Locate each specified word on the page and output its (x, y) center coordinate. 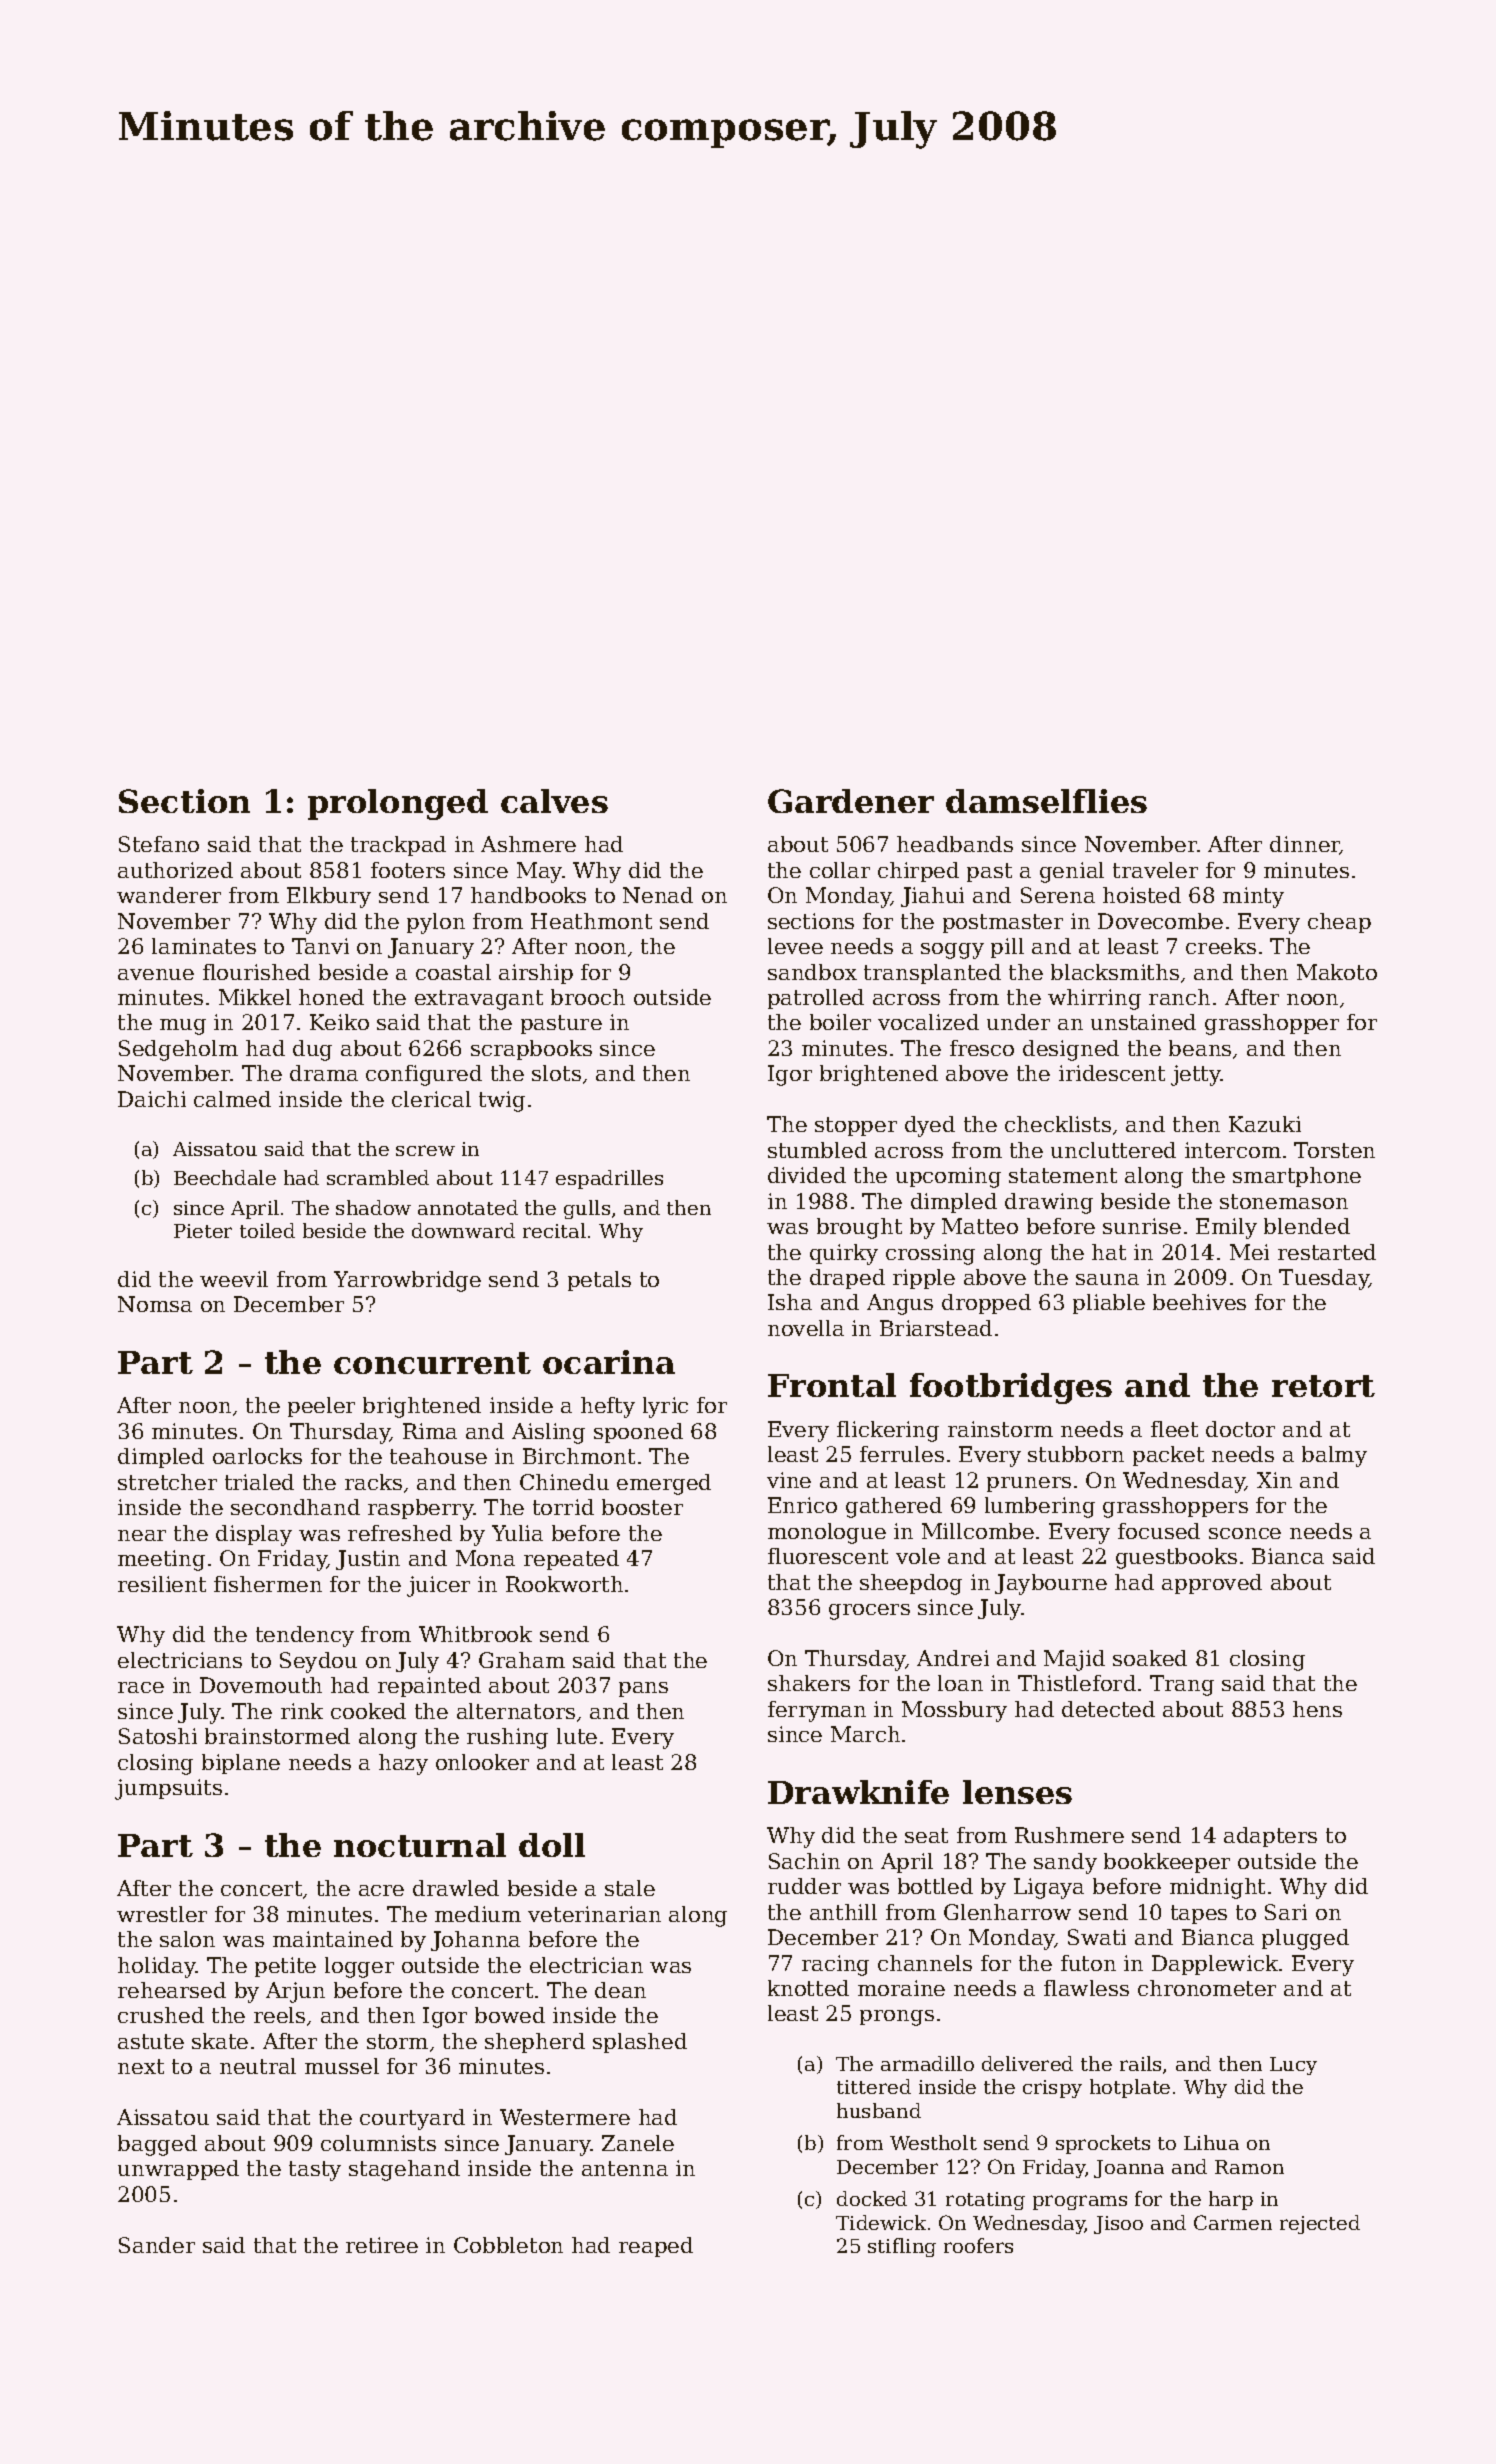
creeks (1221, 946)
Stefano (159, 844)
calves (554, 801)
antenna (625, 2168)
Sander (157, 2245)
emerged (664, 1484)
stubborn (1076, 1454)
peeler (321, 1407)
